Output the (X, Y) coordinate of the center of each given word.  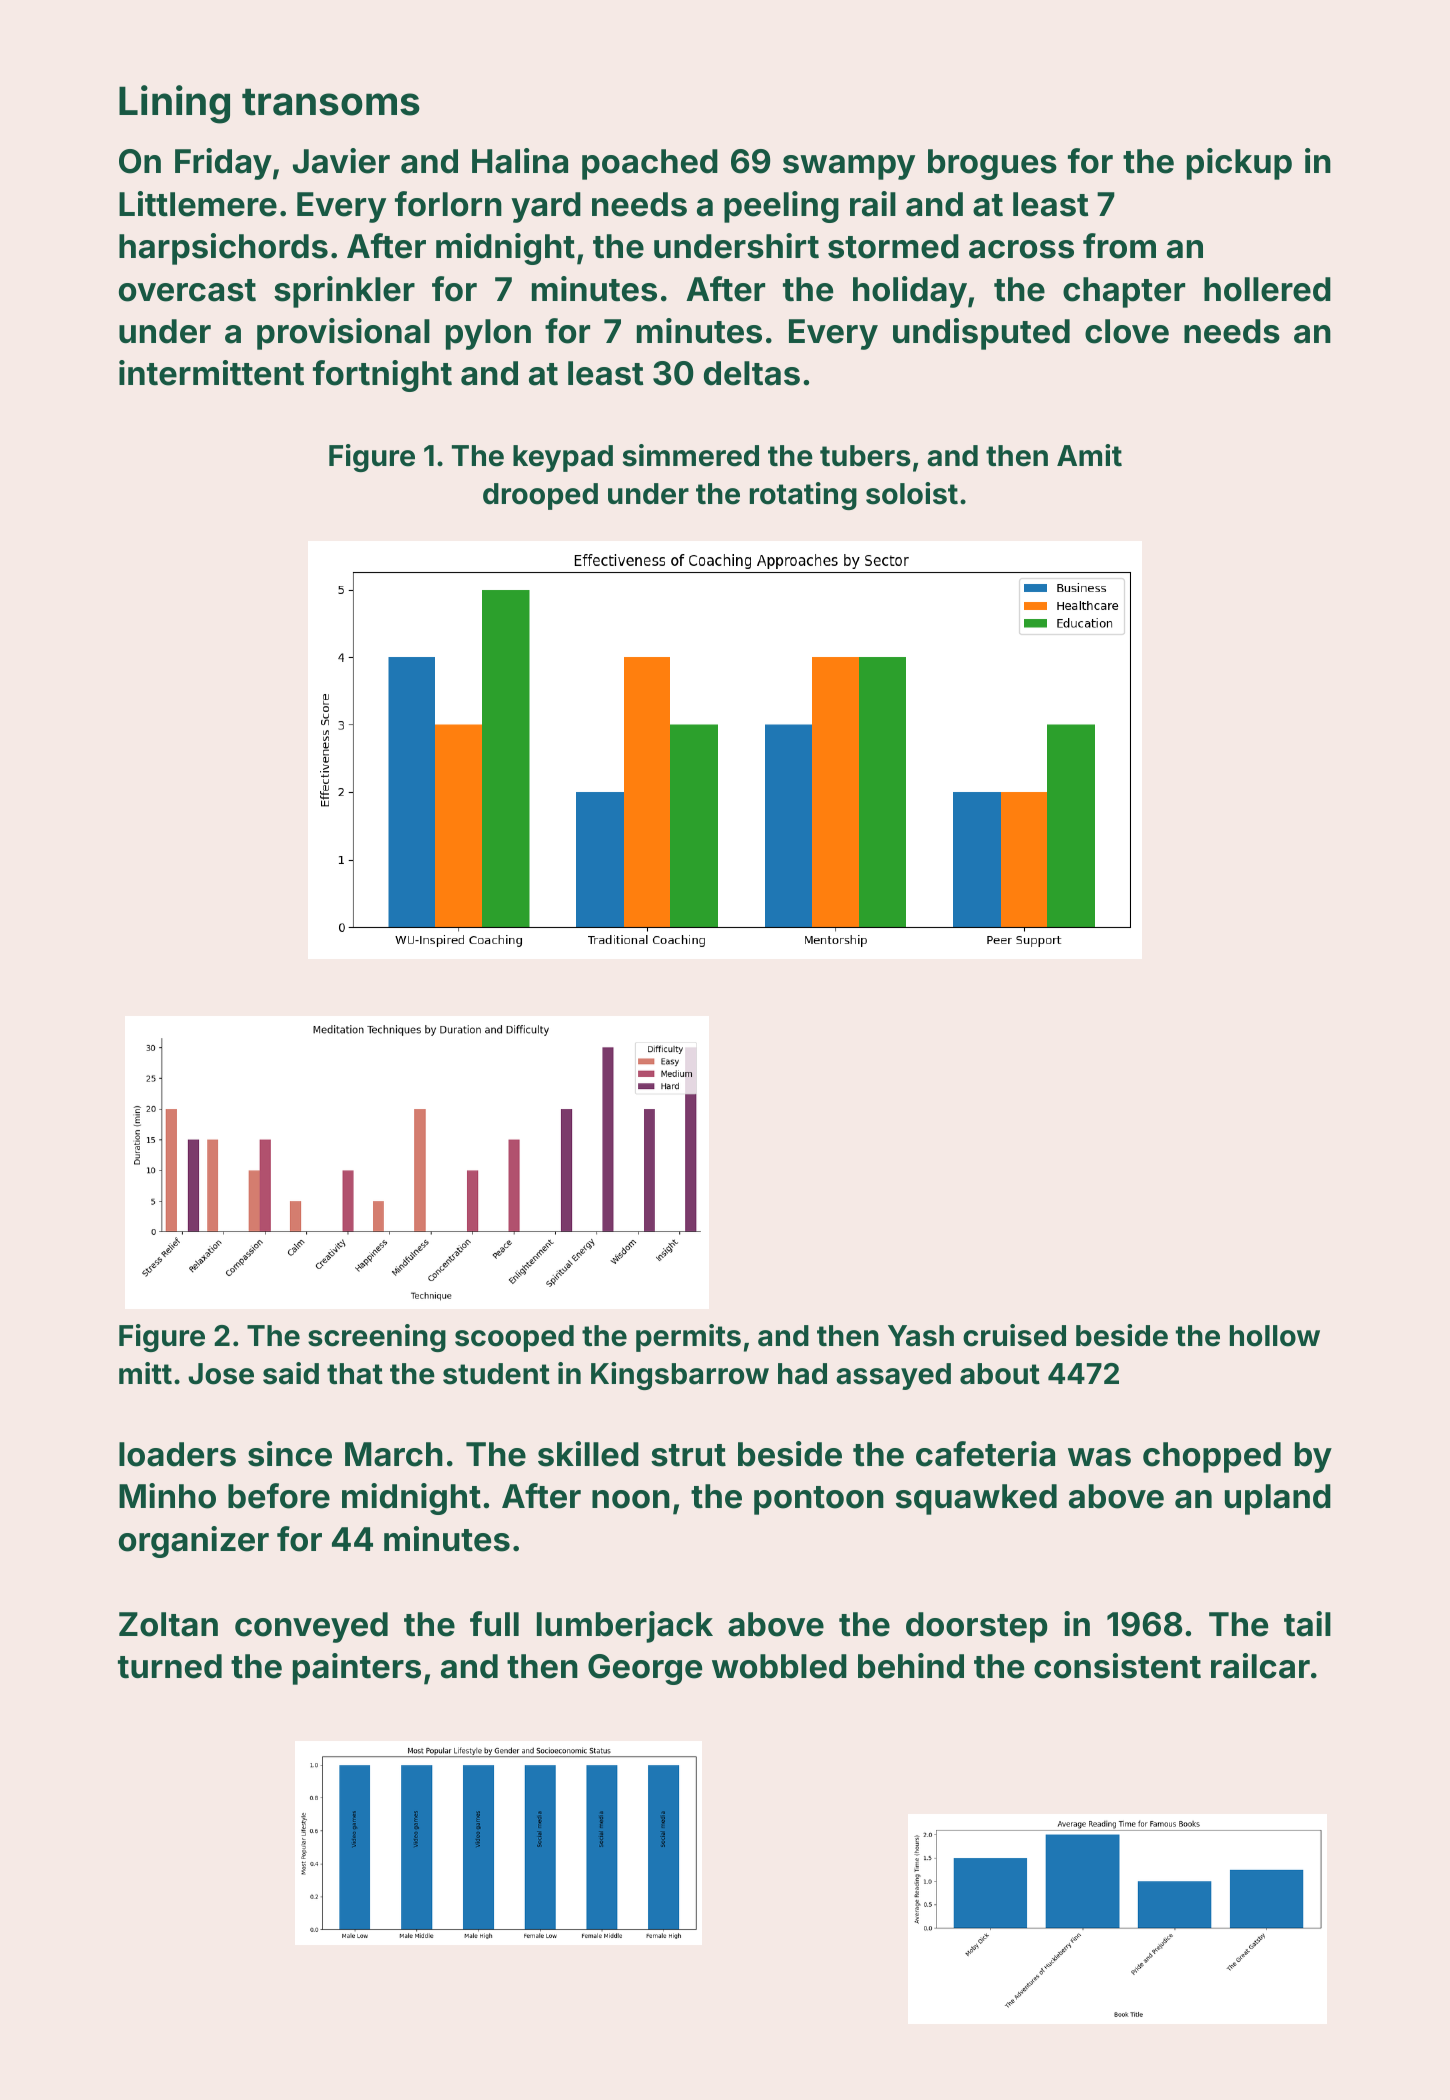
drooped (540, 496)
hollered (1267, 289)
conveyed (311, 1627)
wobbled (779, 1666)
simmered (691, 455)
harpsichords (223, 249)
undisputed (981, 334)
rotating (803, 496)
